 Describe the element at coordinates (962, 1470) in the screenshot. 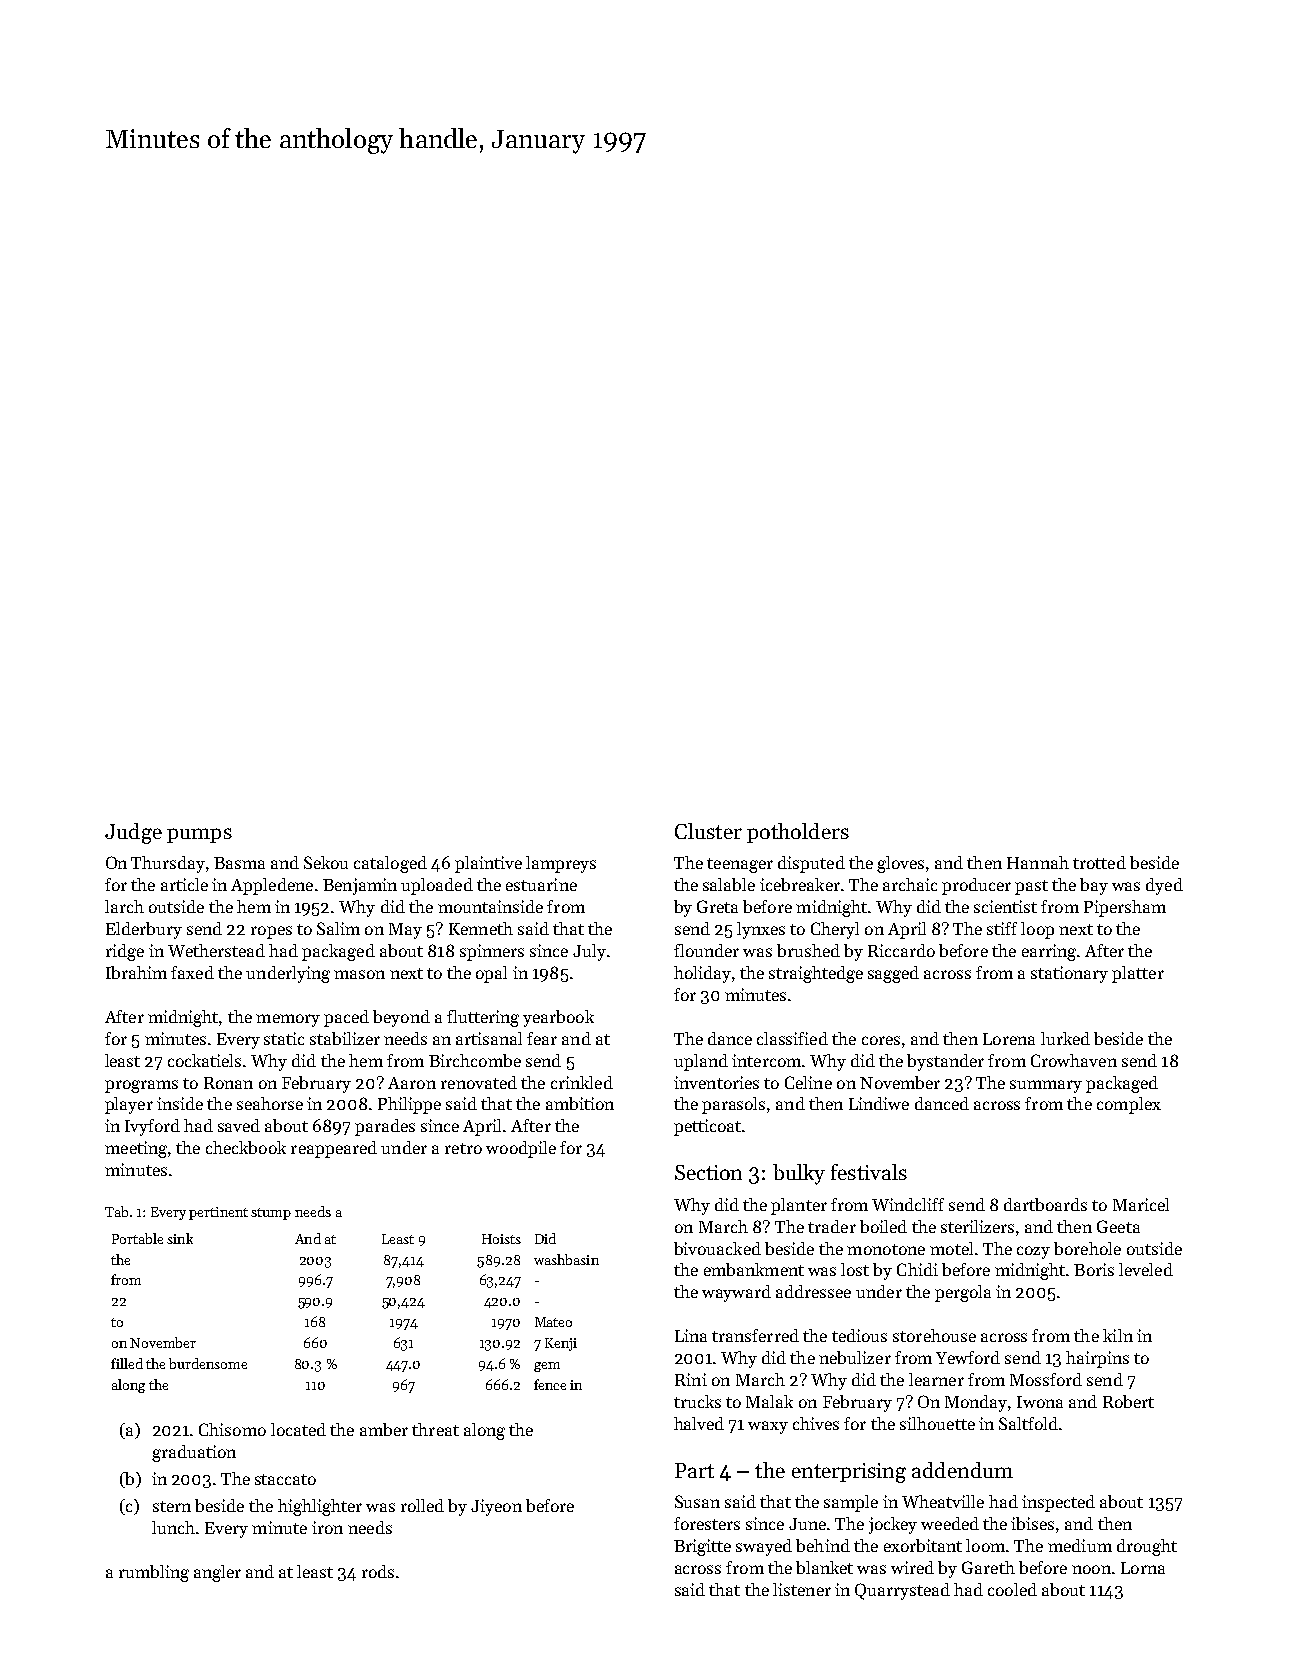

I see `addendum` at that location.
